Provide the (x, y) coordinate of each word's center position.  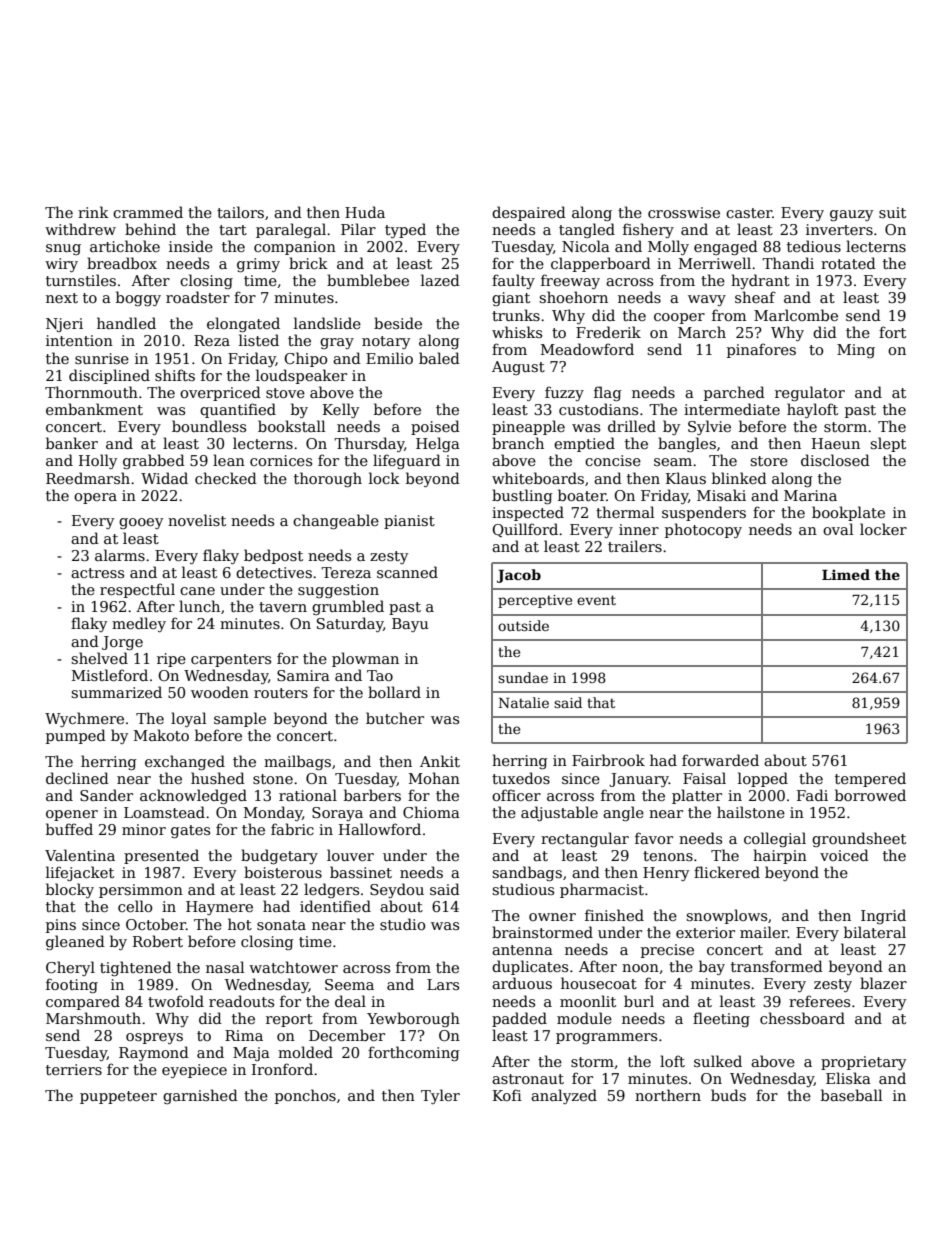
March (702, 332)
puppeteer (118, 1097)
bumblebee (368, 280)
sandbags (527, 873)
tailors (240, 212)
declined (77, 778)
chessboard (802, 1018)
